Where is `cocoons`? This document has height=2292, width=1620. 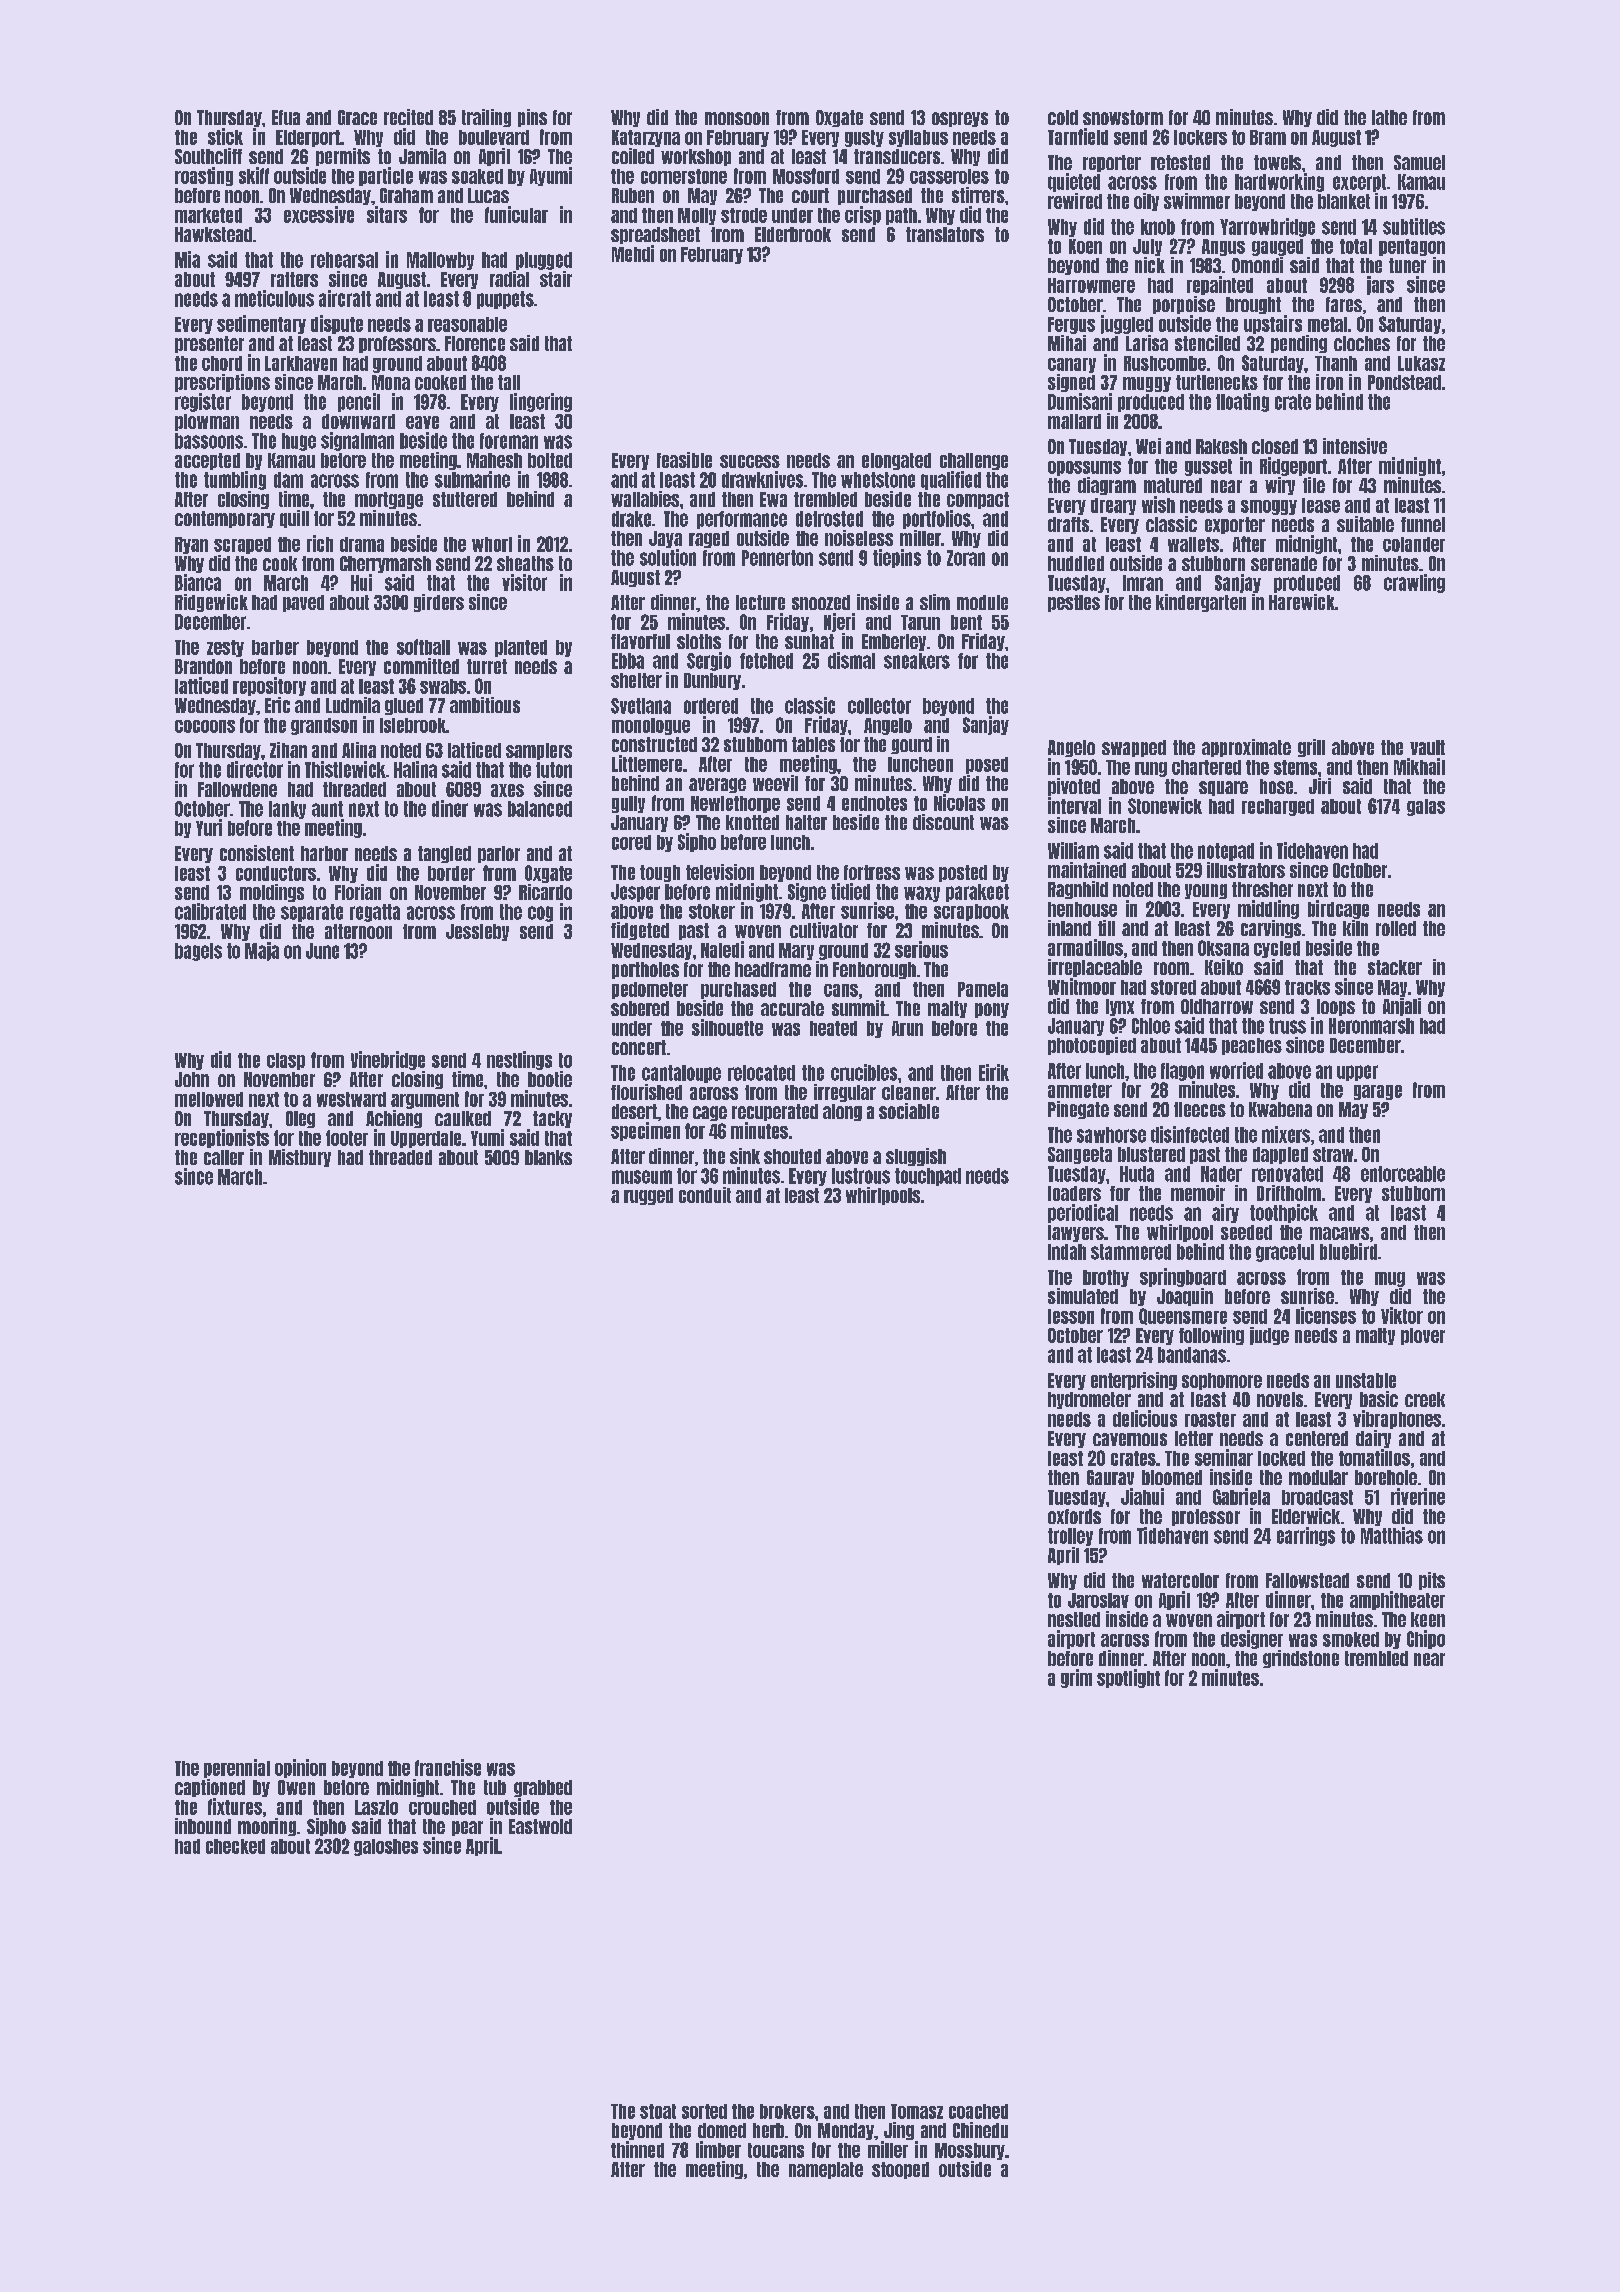
cocoons is located at coordinates (205, 726).
